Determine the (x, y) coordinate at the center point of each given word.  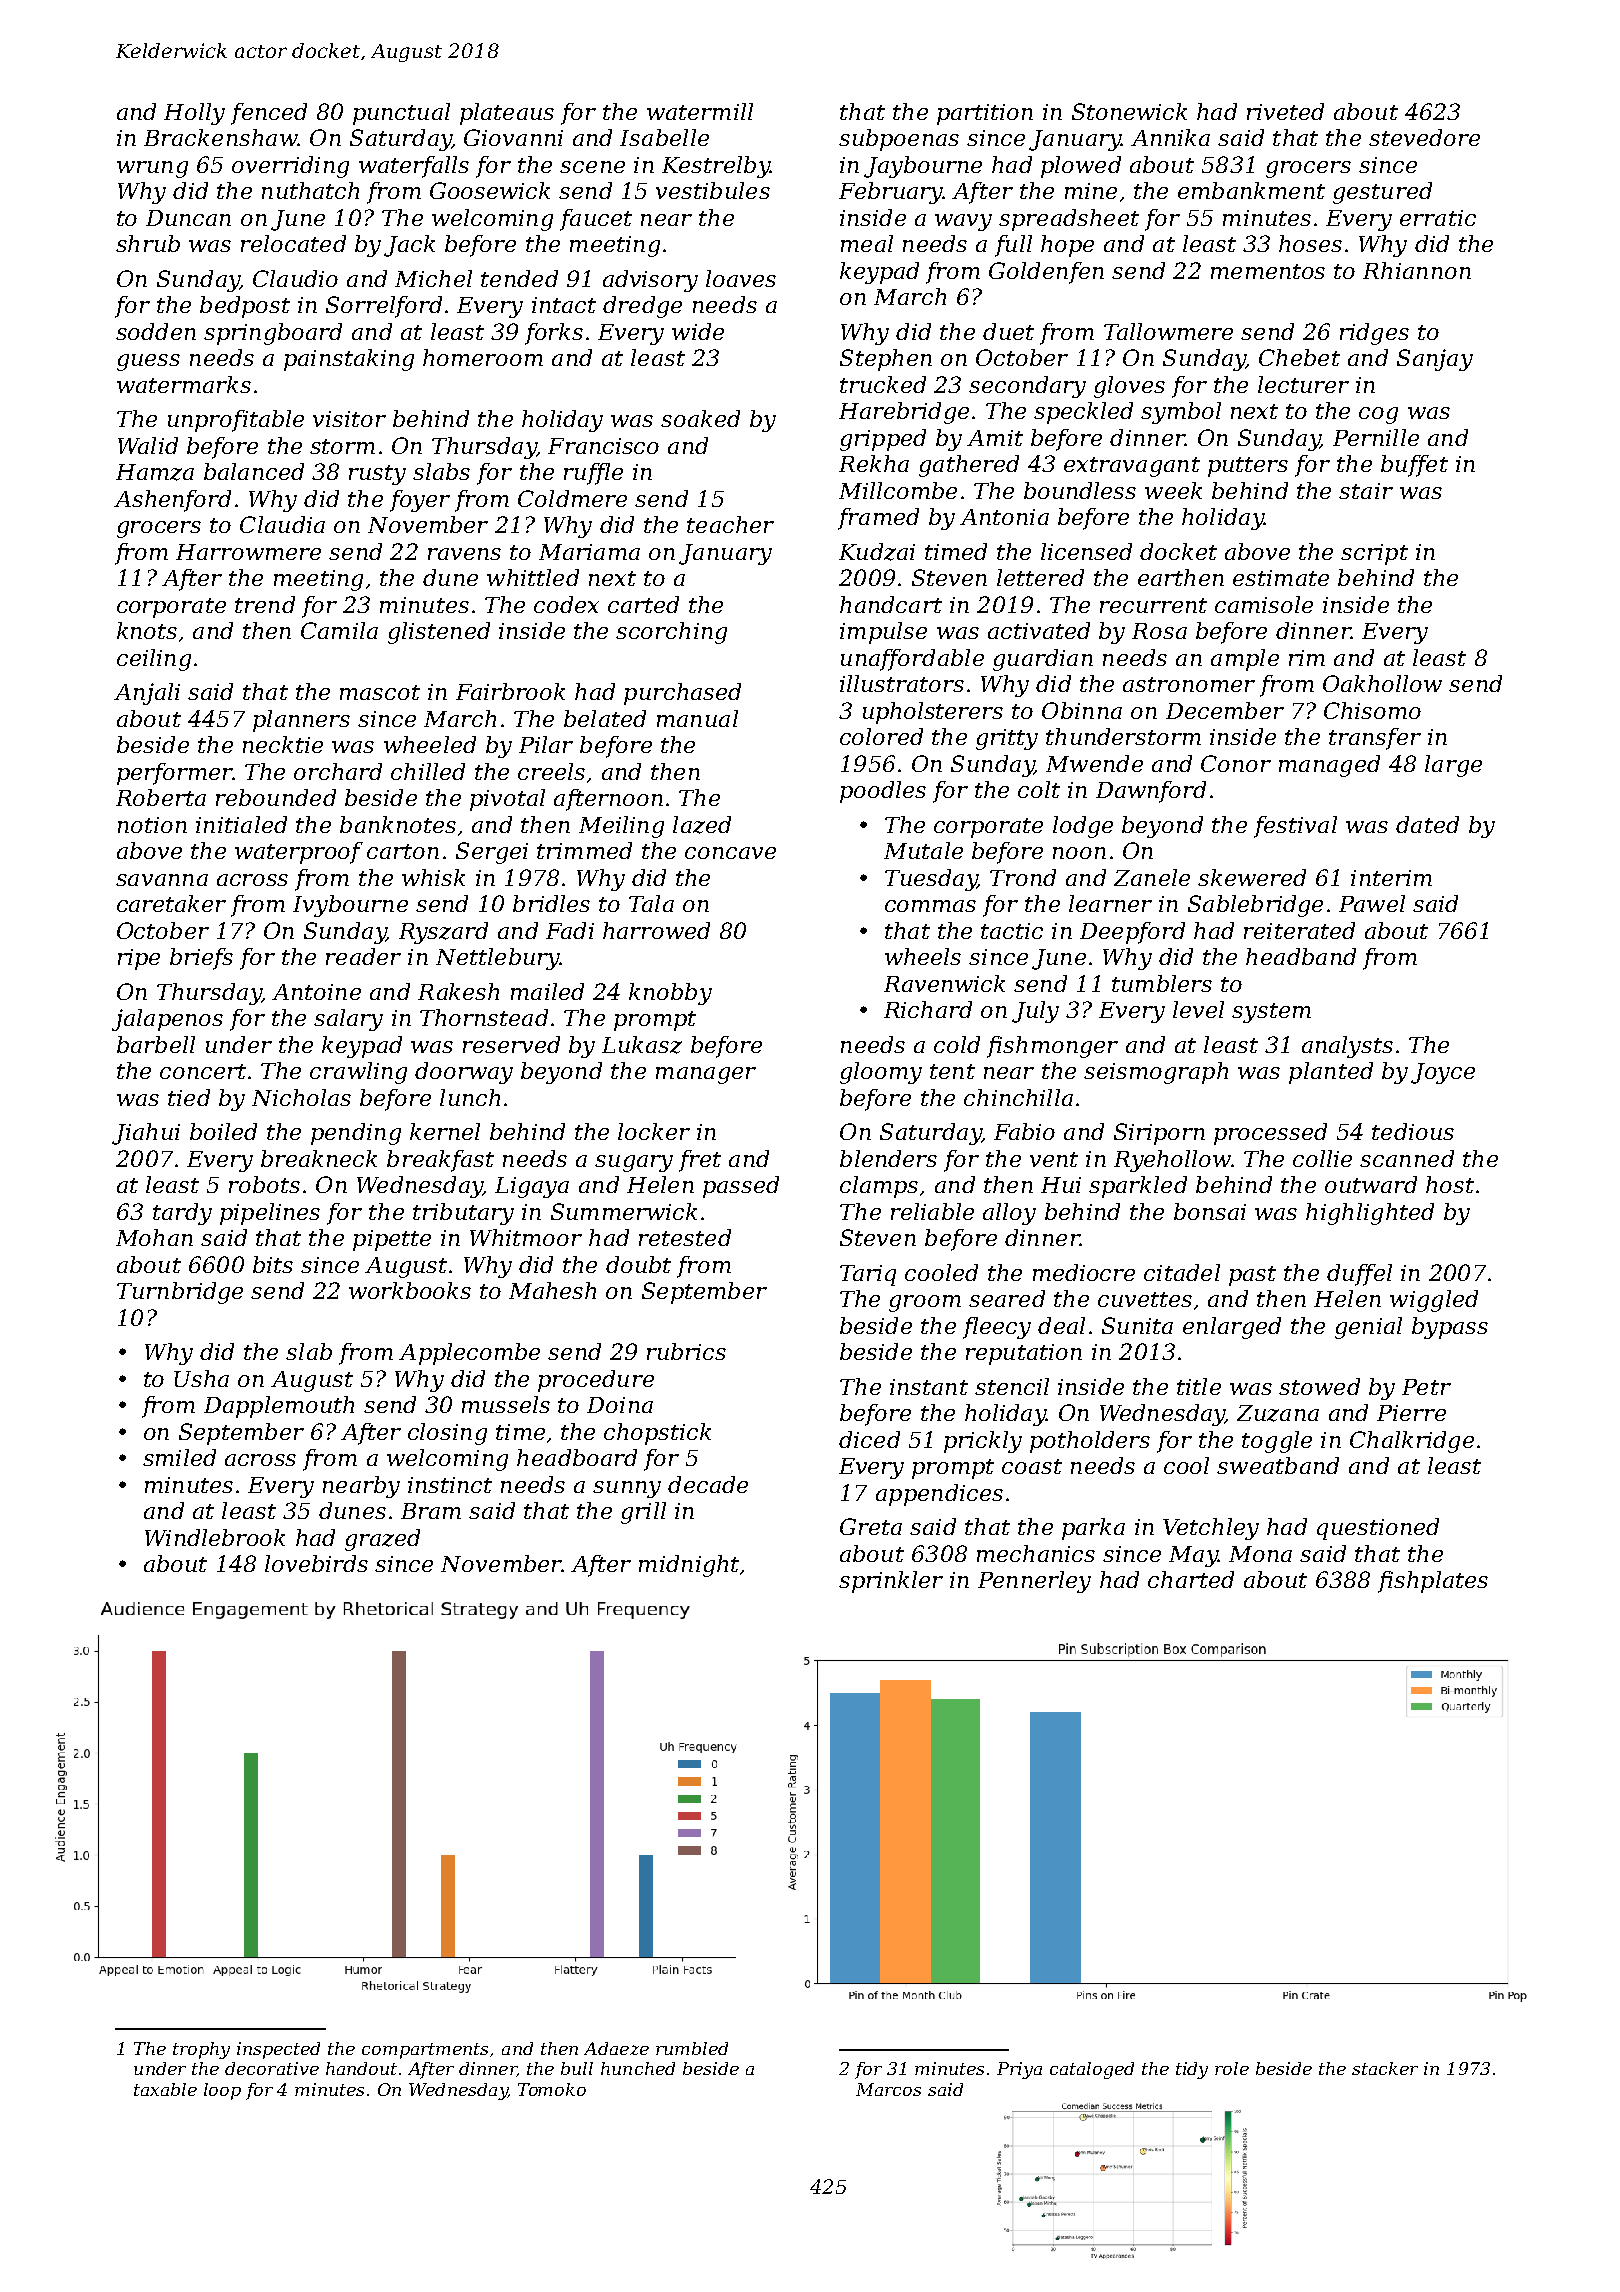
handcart (891, 604)
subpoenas (899, 140)
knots (147, 630)
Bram (431, 1511)
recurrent (1153, 605)
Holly (194, 114)
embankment (1251, 190)
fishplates (1433, 1582)
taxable (165, 2089)
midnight (689, 1566)
